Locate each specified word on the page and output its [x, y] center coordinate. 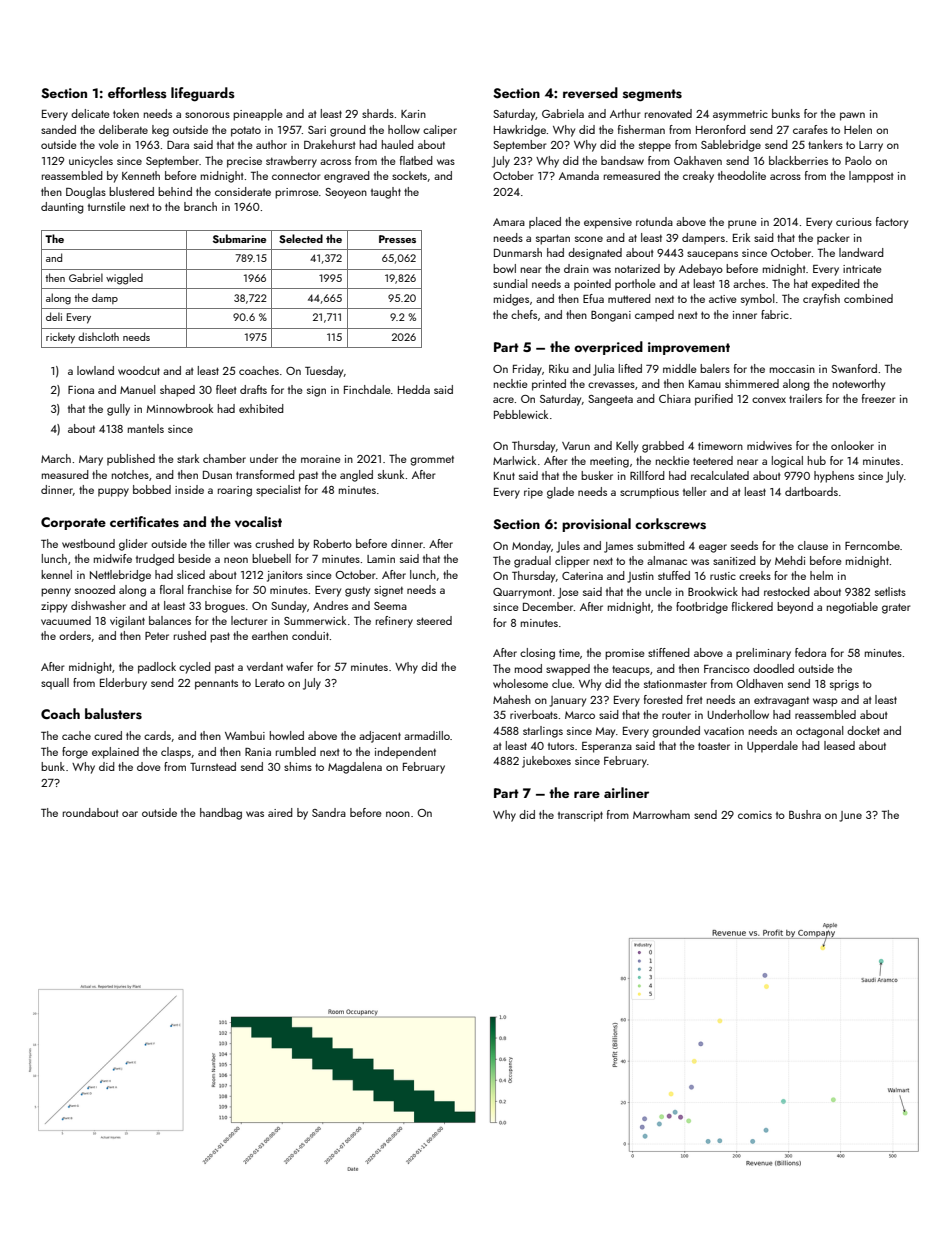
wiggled [124, 279]
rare [587, 794]
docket [863, 730]
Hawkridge [520, 131]
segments [652, 95]
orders [75, 635]
